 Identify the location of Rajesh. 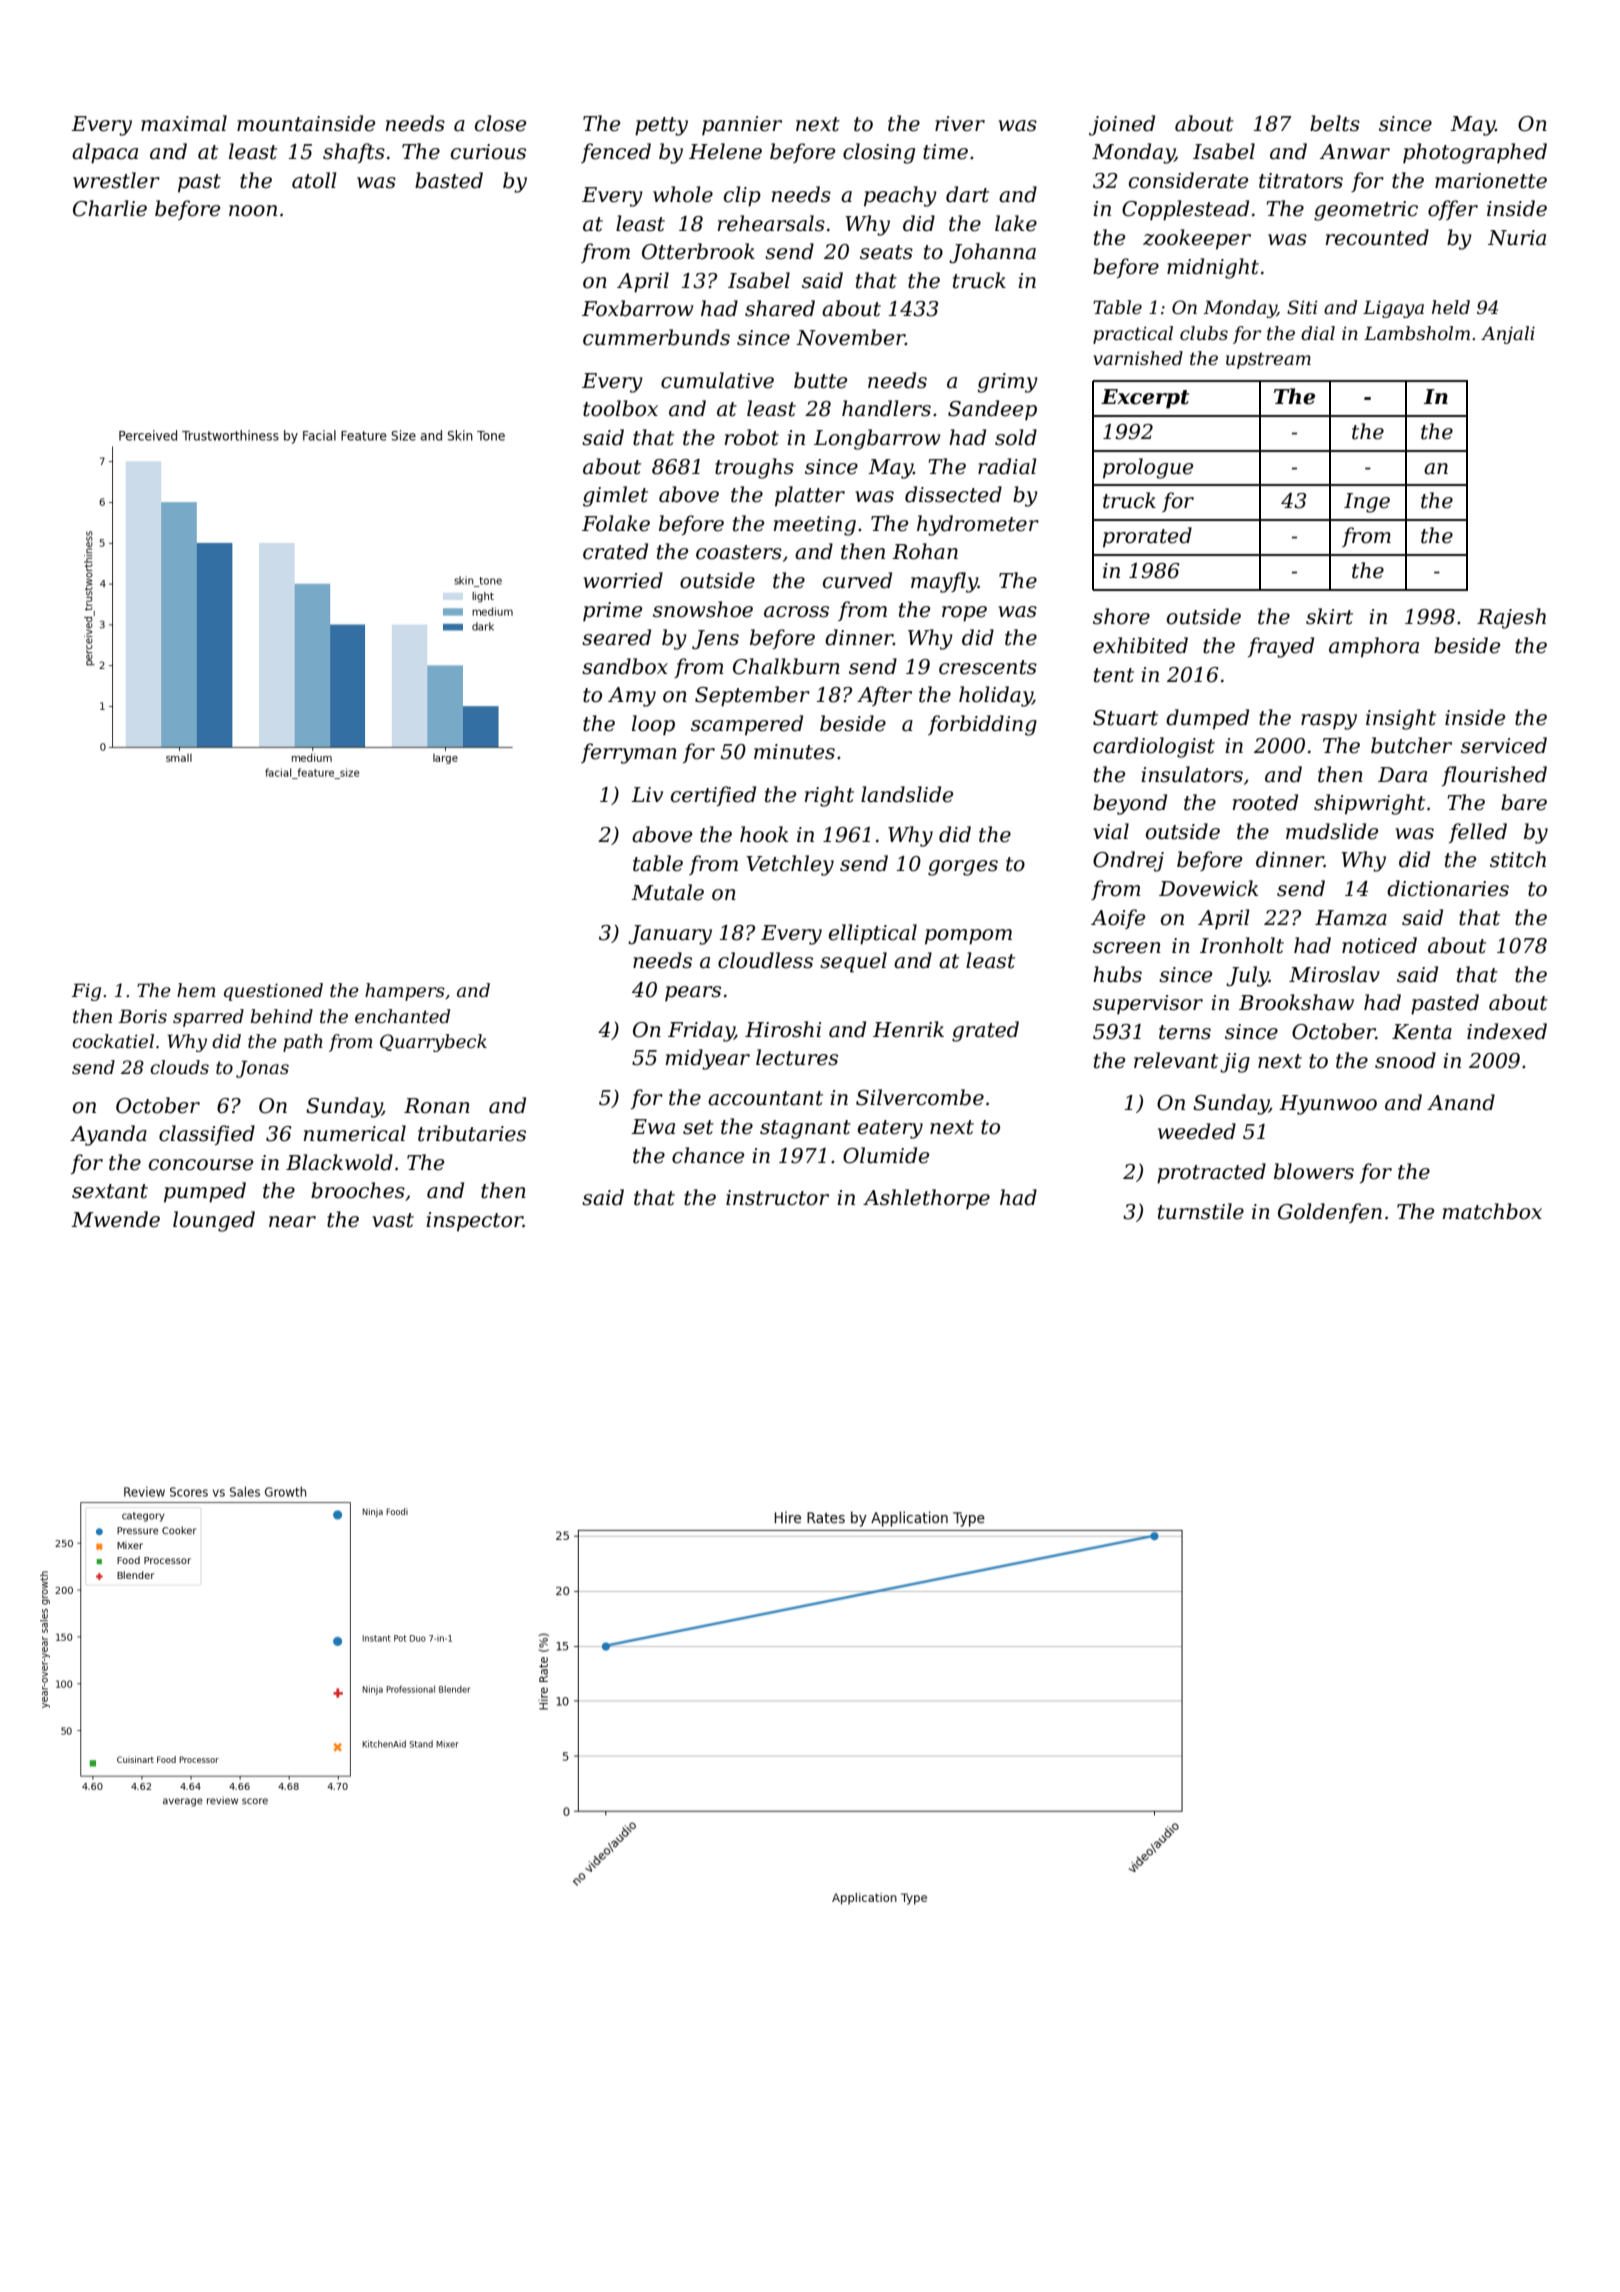
(1511, 618).
